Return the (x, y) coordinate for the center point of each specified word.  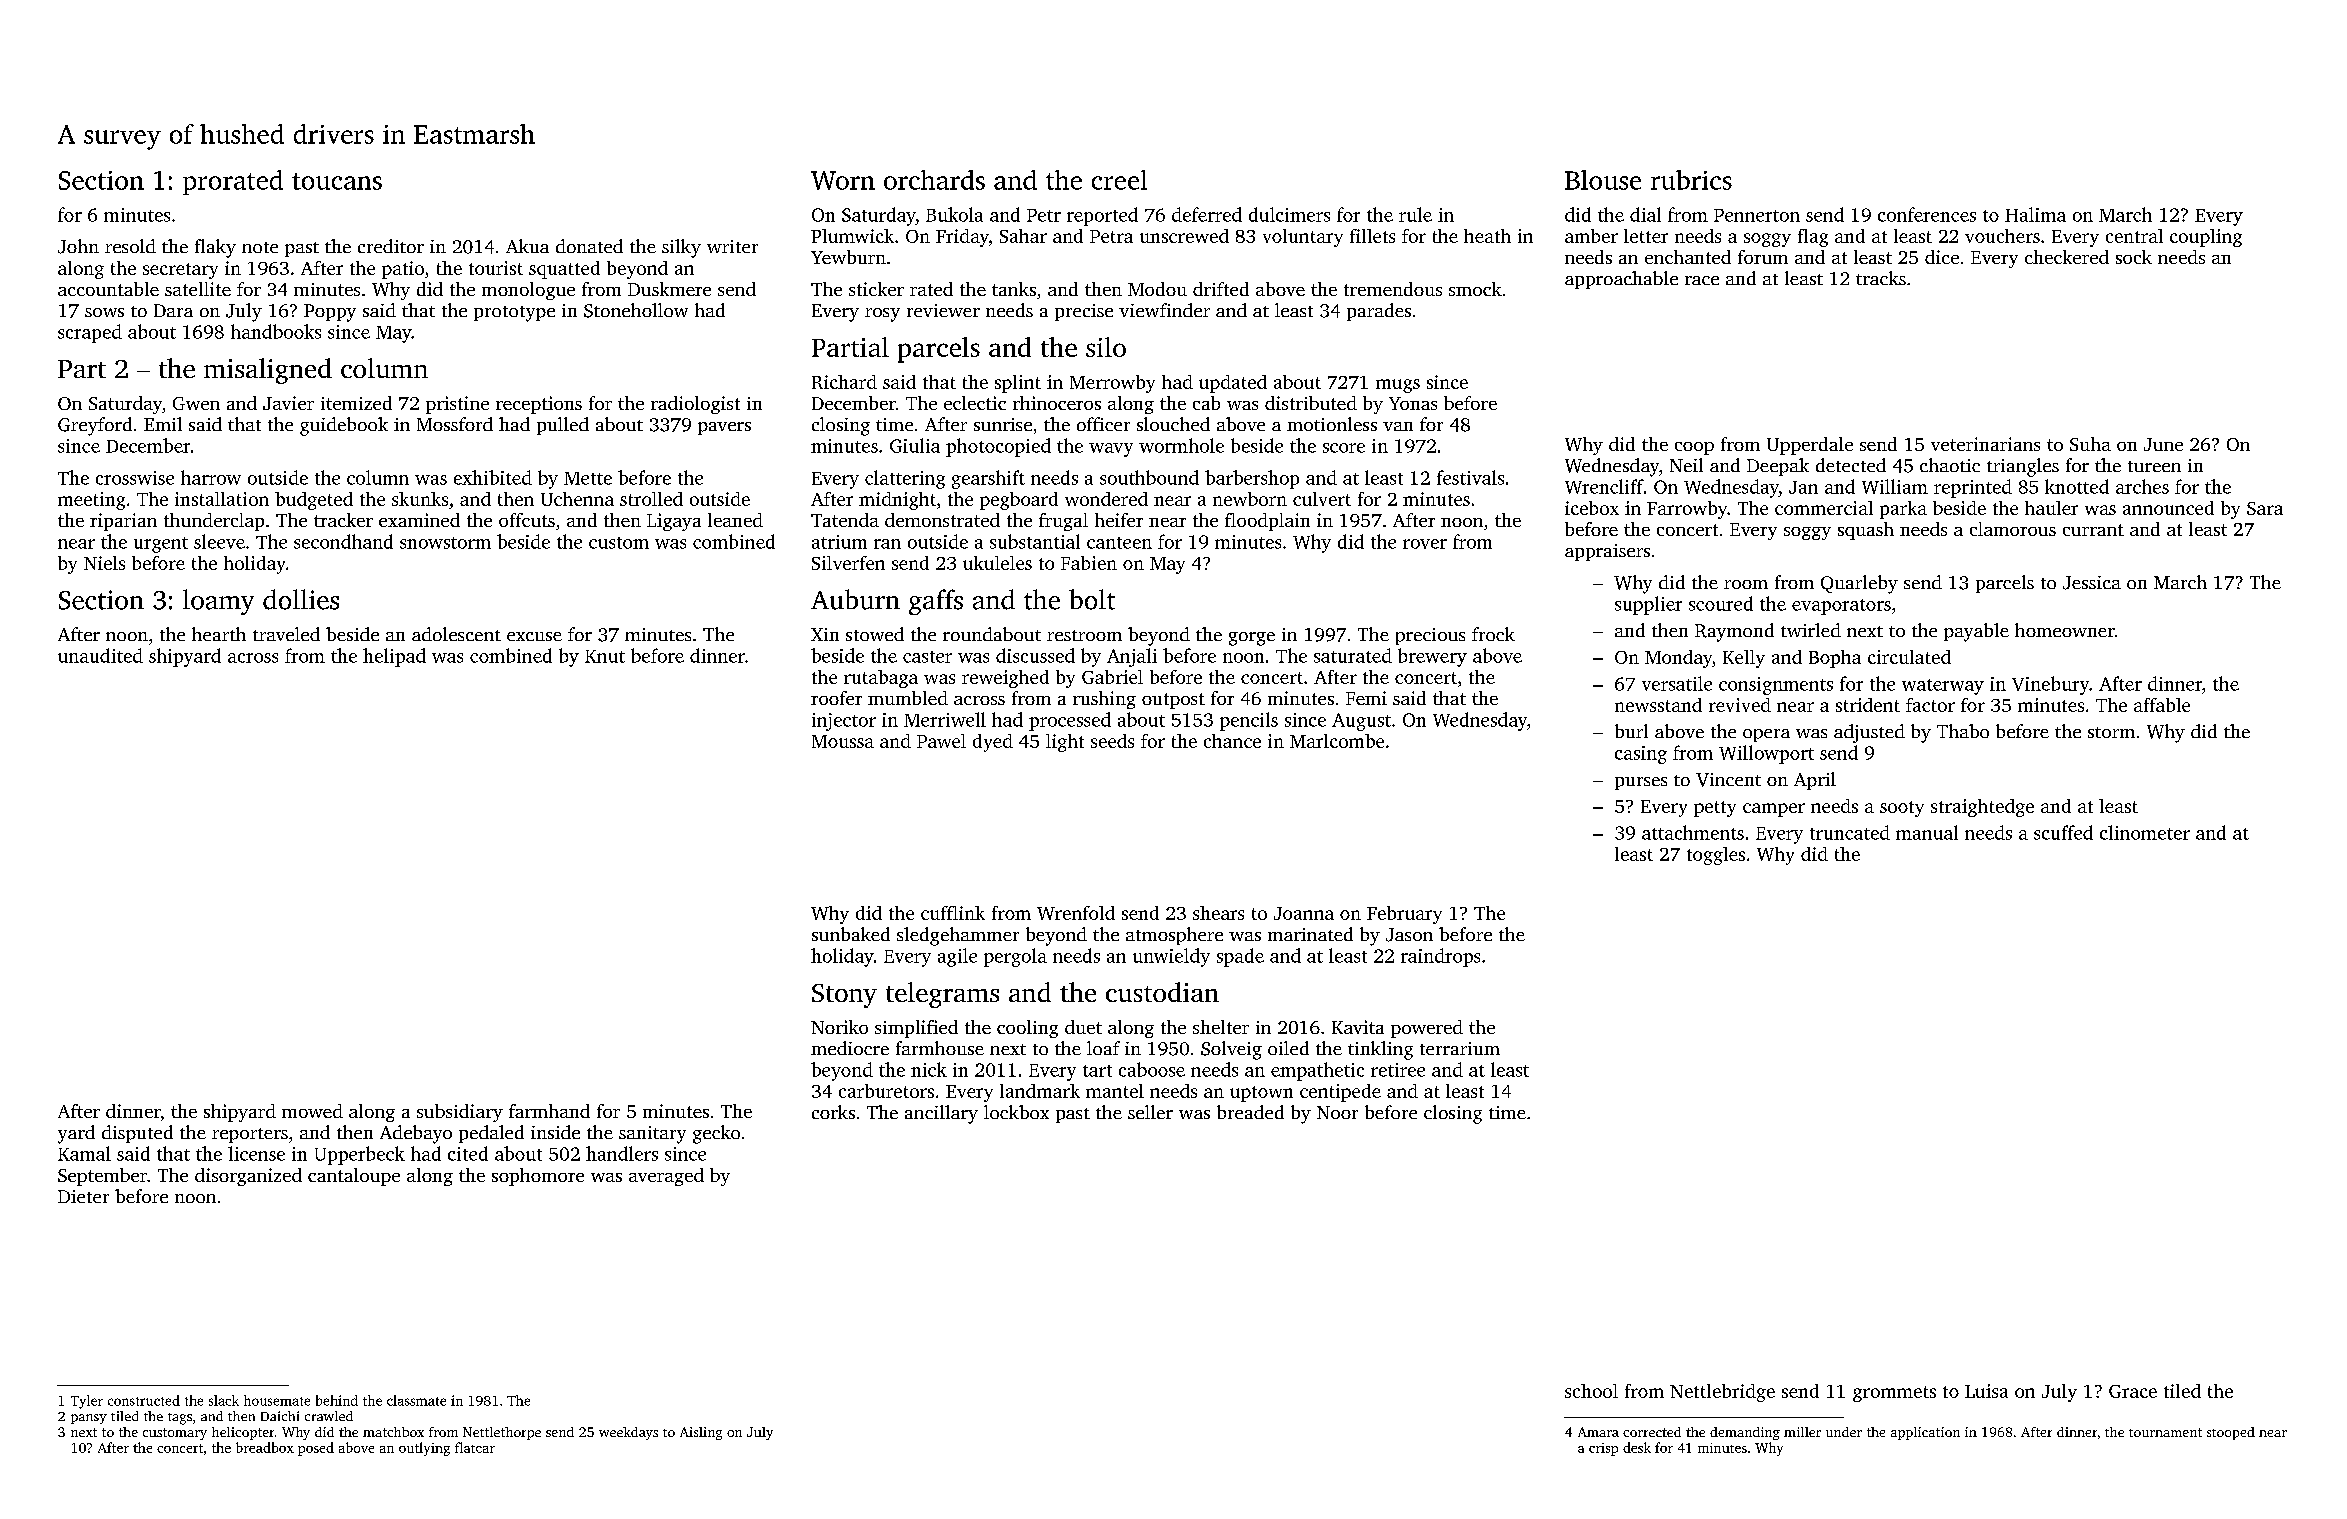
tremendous (1393, 289)
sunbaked (851, 934)
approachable (1621, 280)
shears (1218, 913)
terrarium (1460, 1048)
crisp (1603, 1449)
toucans (337, 181)
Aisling (701, 1433)
